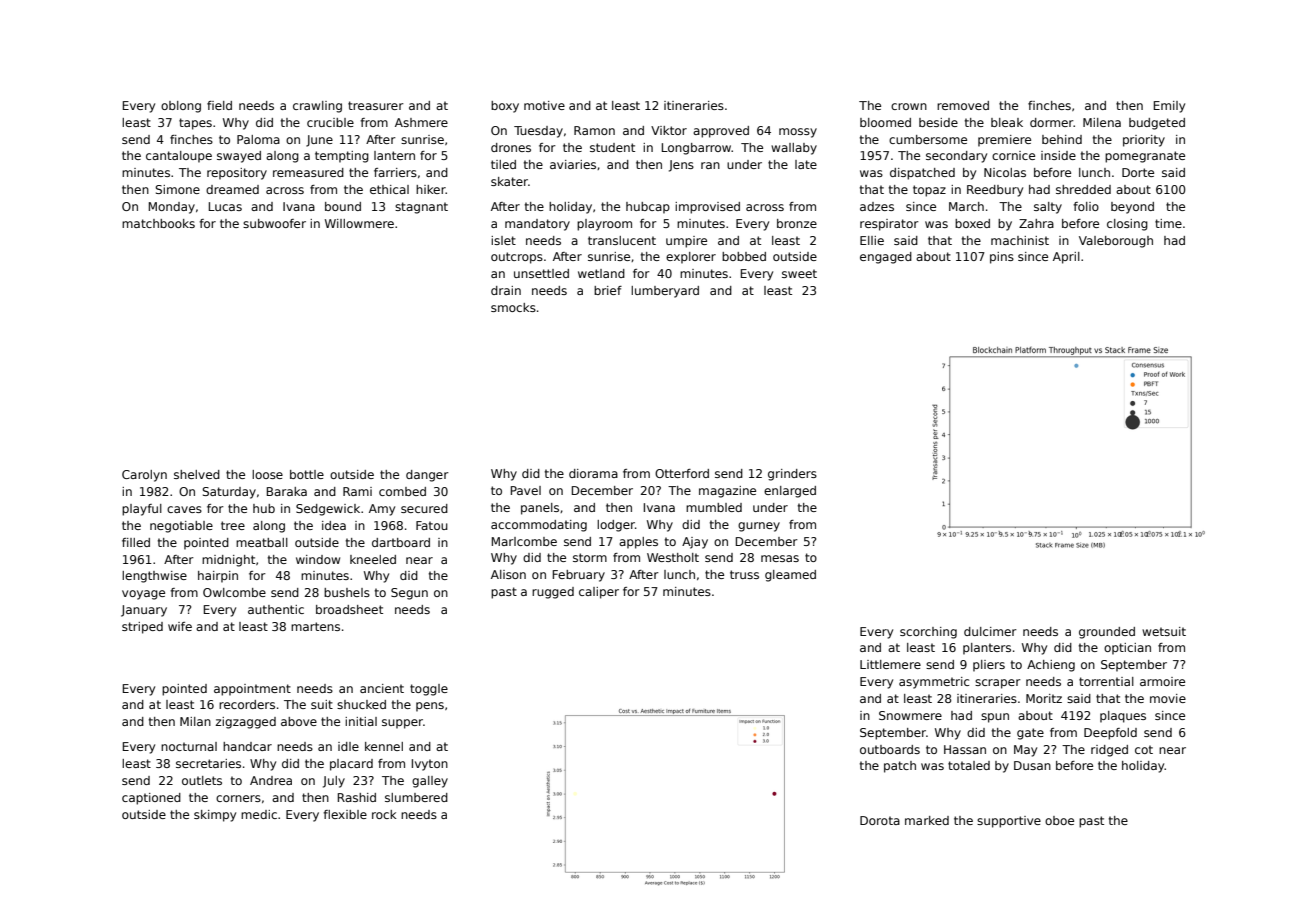 The image size is (1308, 924). What do you see at coordinates (307, 474) in the page?
I see `bottle` at bounding box center [307, 474].
